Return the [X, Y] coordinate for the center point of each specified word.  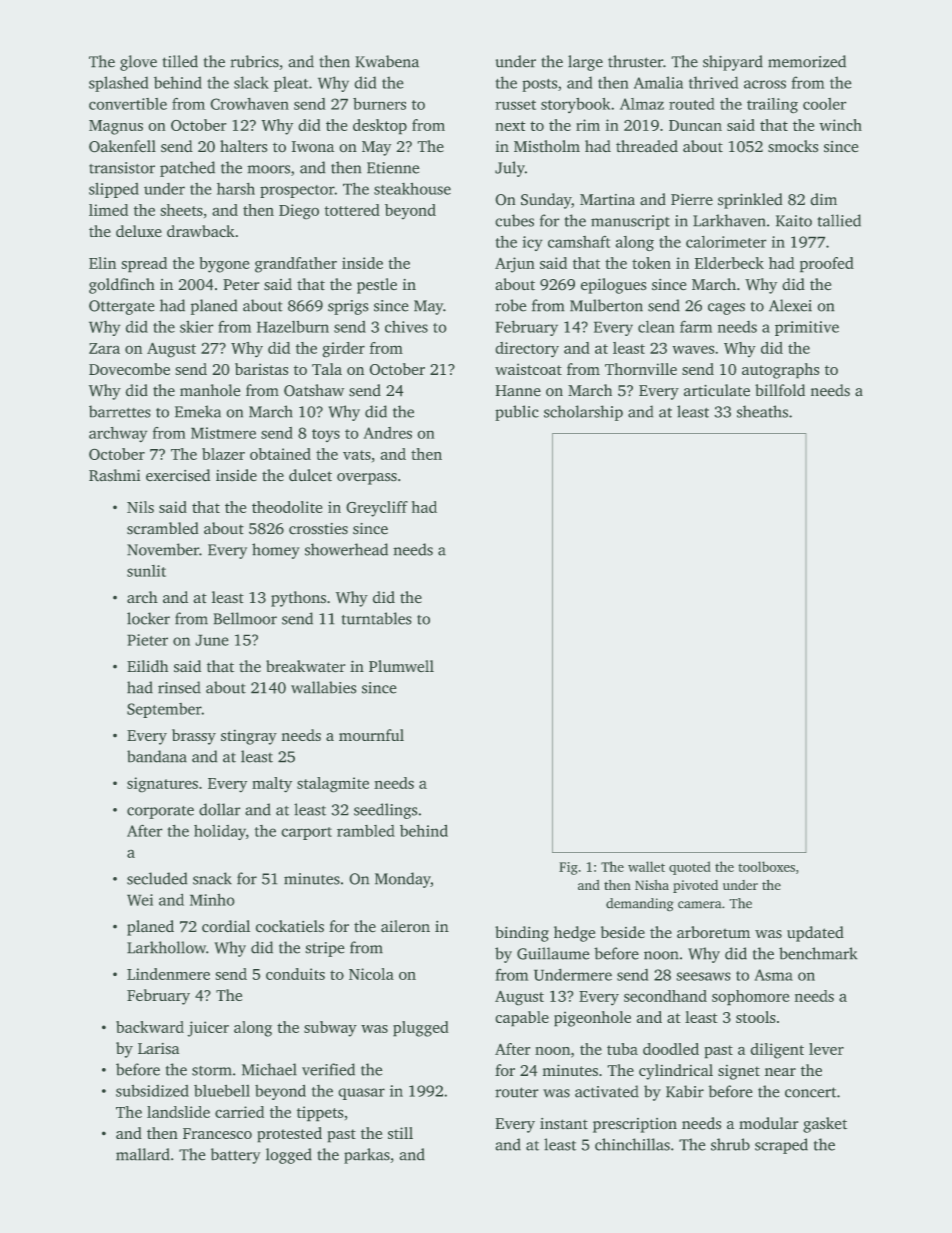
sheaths [762, 411]
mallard [143, 1154]
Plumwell [401, 666]
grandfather [296, 265]
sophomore [750, 997]
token [651, 263]
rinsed [179, 687]
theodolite [287, 507]
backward [150, 1027]
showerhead [346, 549]
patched [187, 169]
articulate [717, 390]
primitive [807, 328]
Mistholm [547, 146]
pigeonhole [592, 1019]
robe [510, 305]
